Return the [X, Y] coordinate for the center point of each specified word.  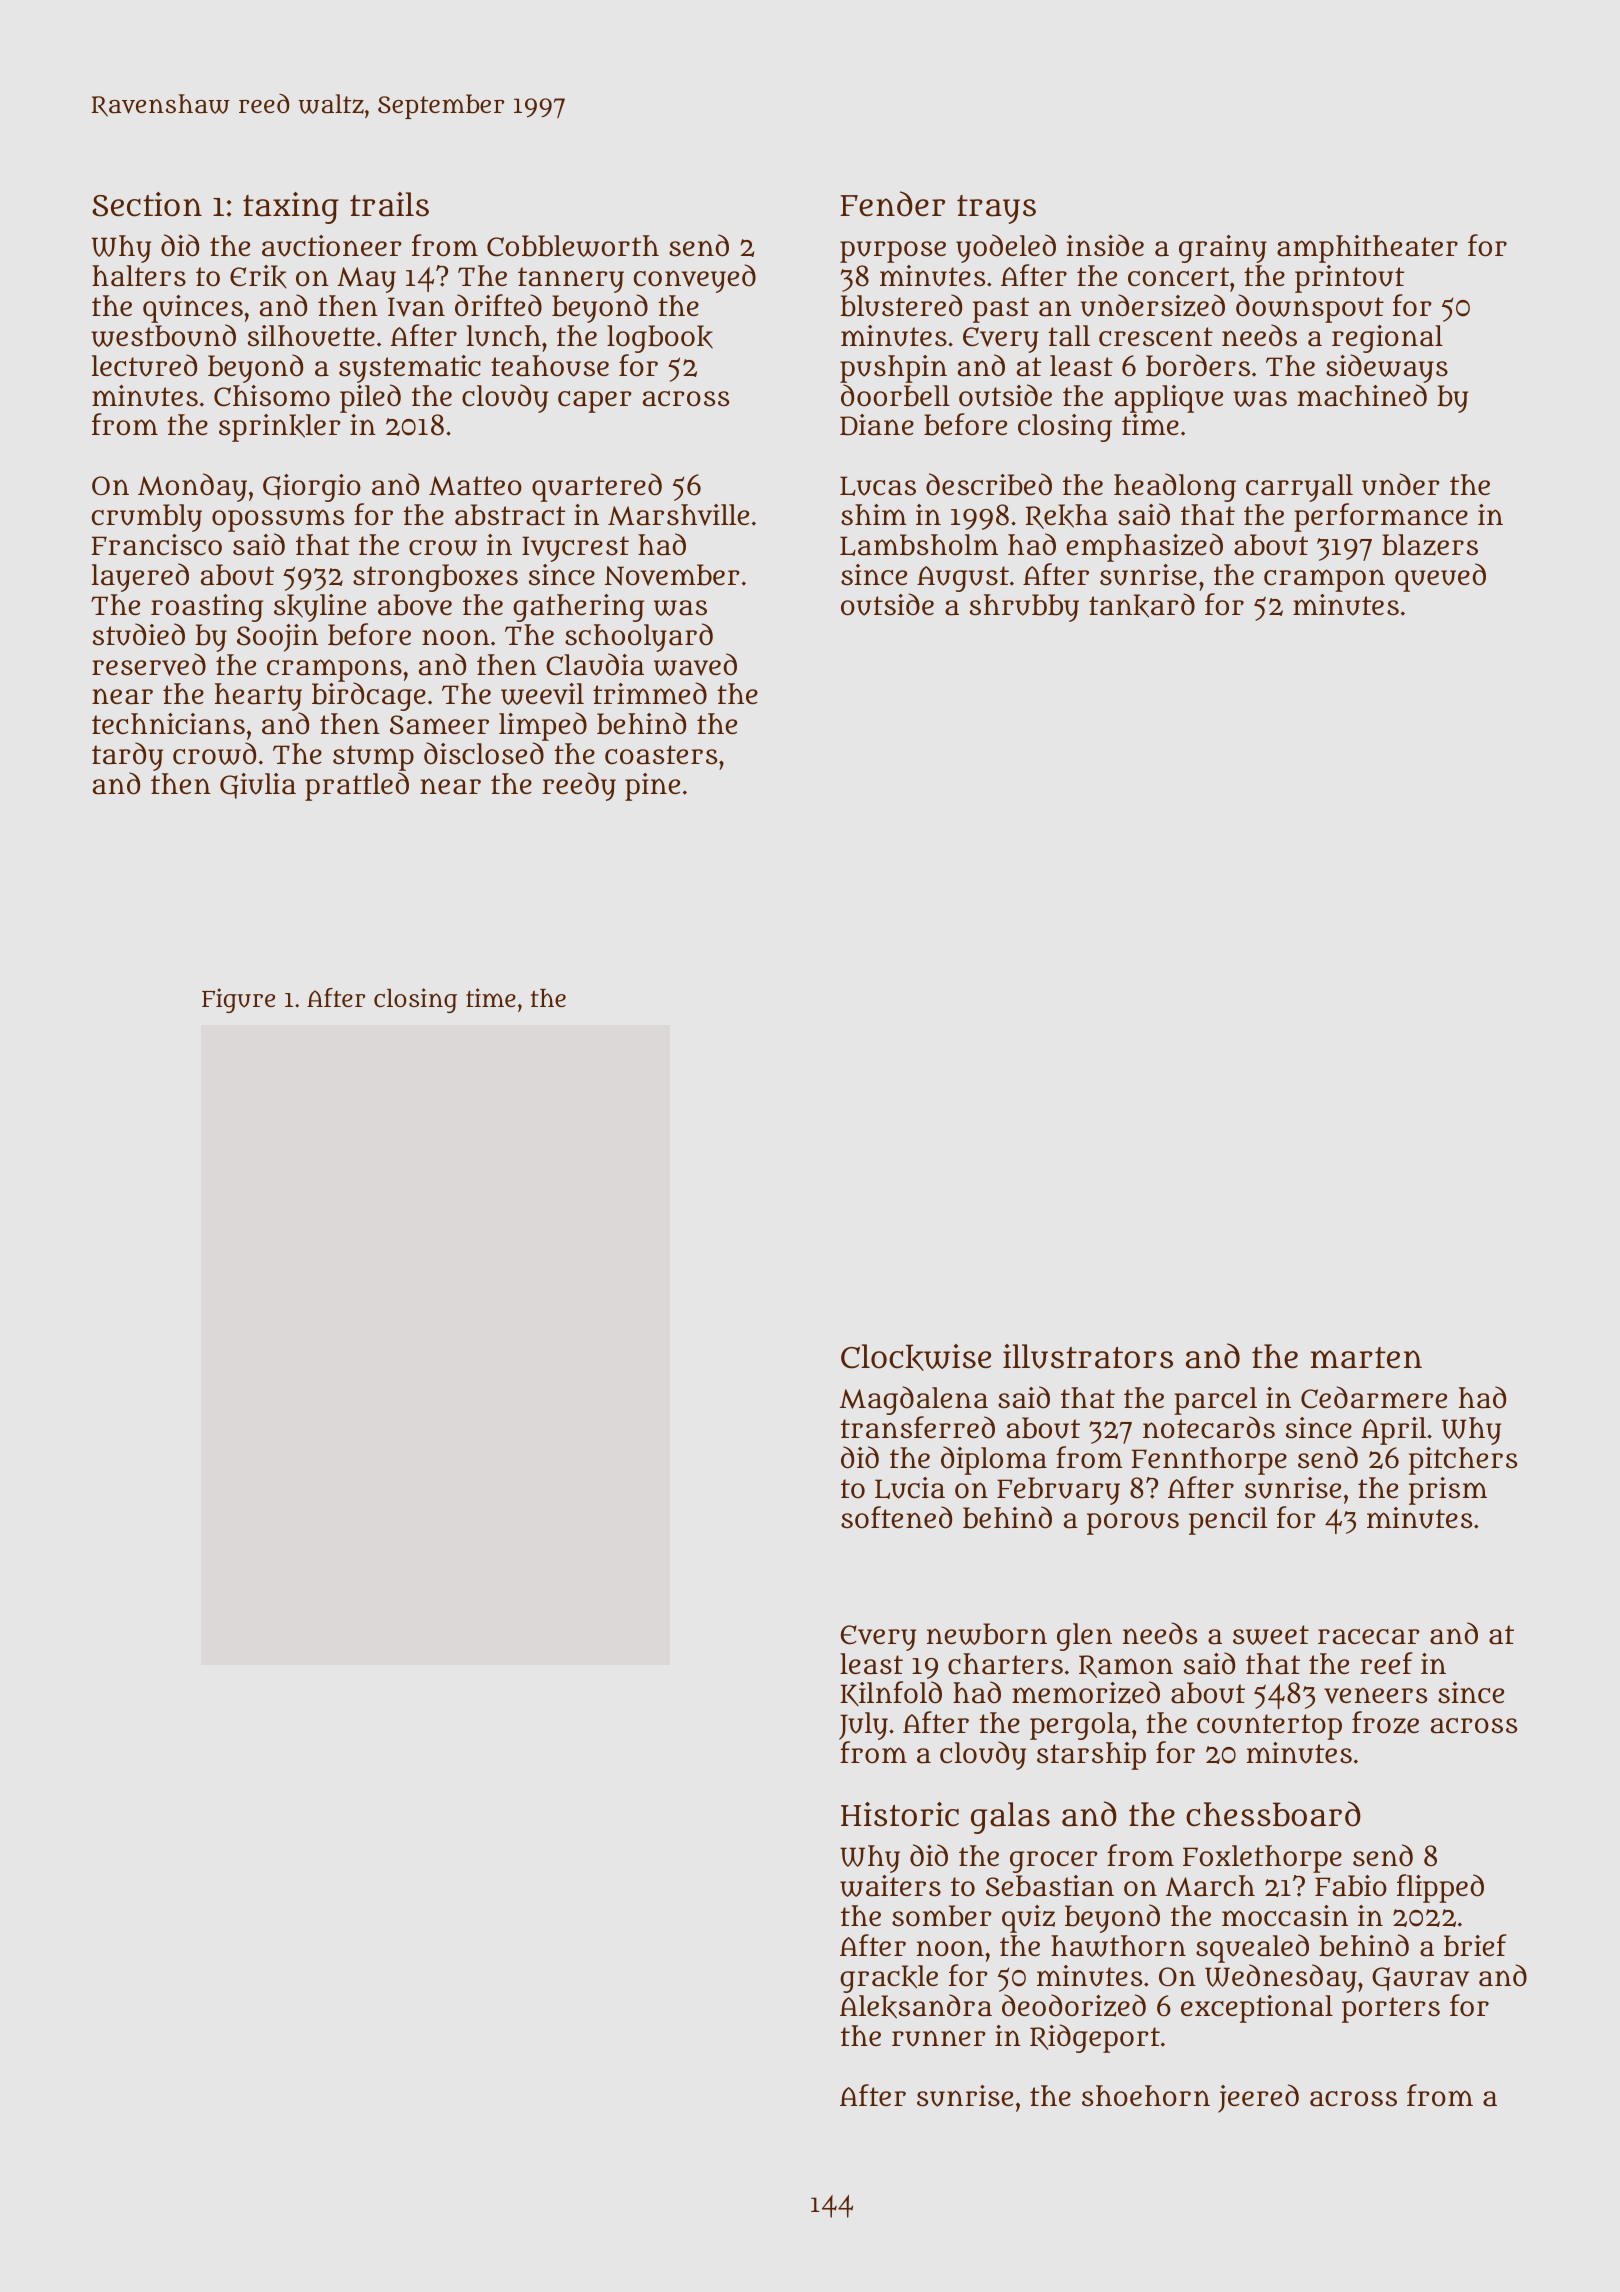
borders [1198, 365]
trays [996, 209]
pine [652, 787]
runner [939, 2038]
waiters [890, 1886]
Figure [238, 1000]
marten [1366, 1358]
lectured [144, 365]
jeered [1258, 2098]
